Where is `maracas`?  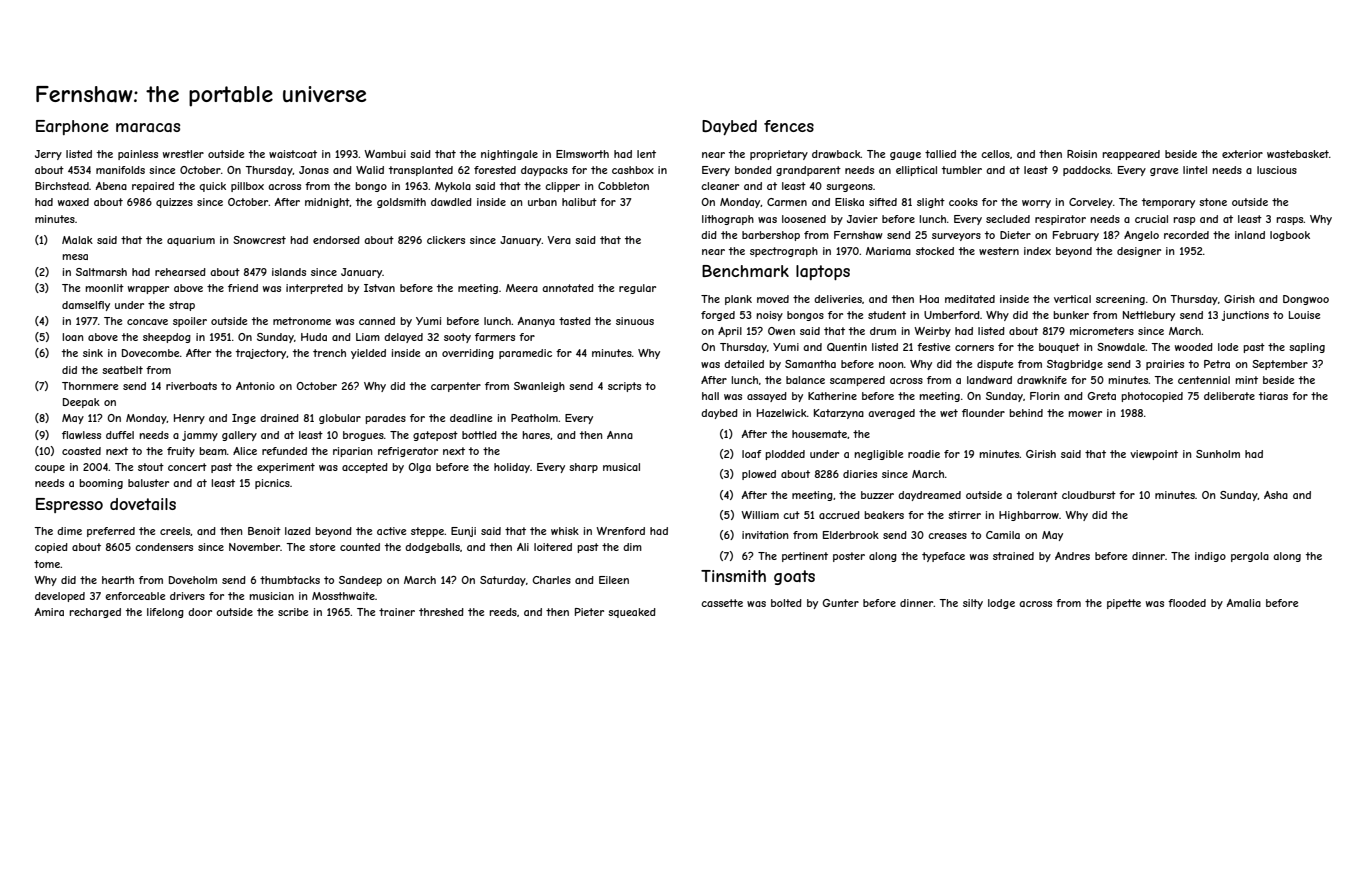
maracas is located at coordinates (148, 127).
